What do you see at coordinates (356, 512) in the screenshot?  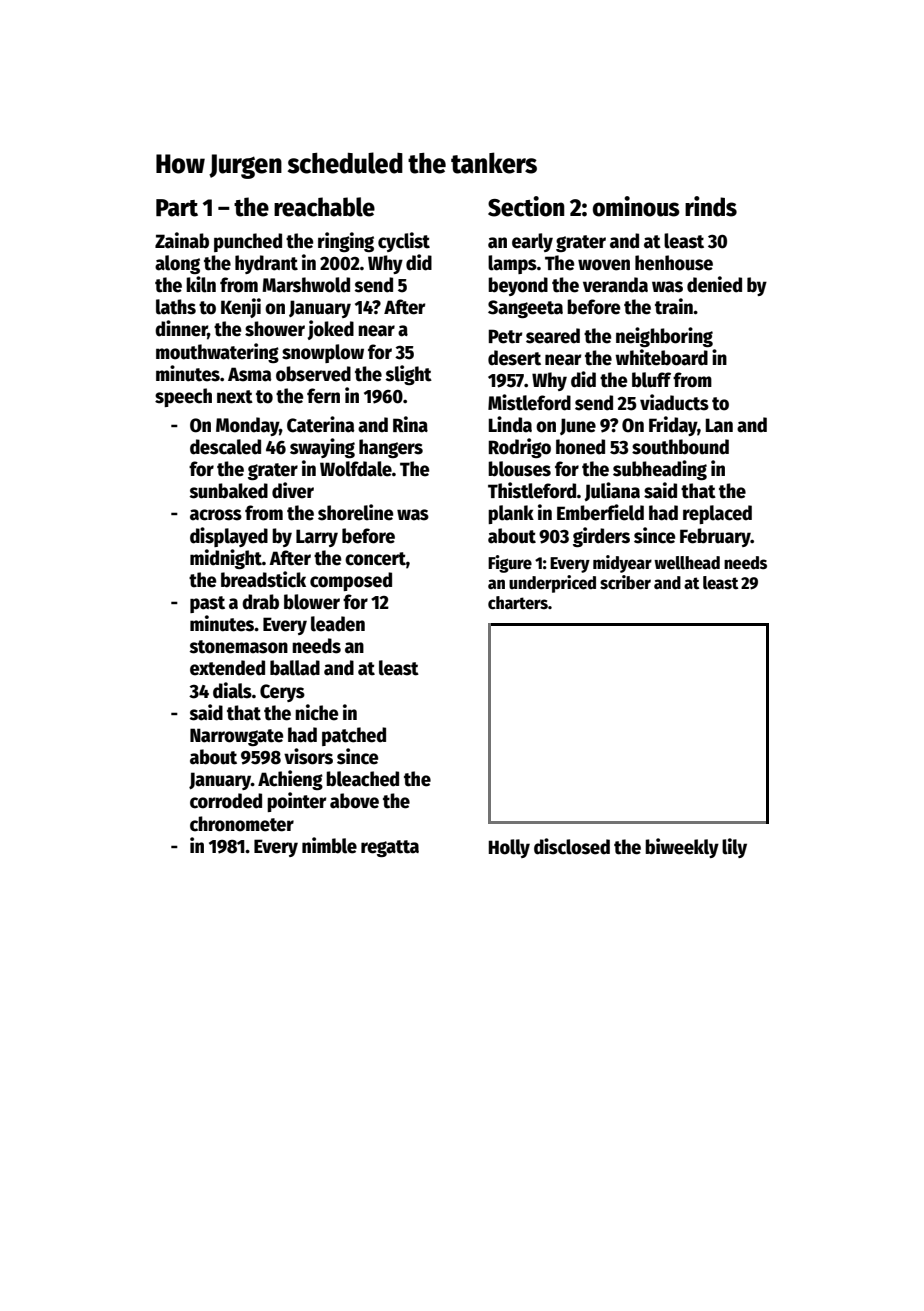 I see `shoreline` at bounding box center [356, 512].
